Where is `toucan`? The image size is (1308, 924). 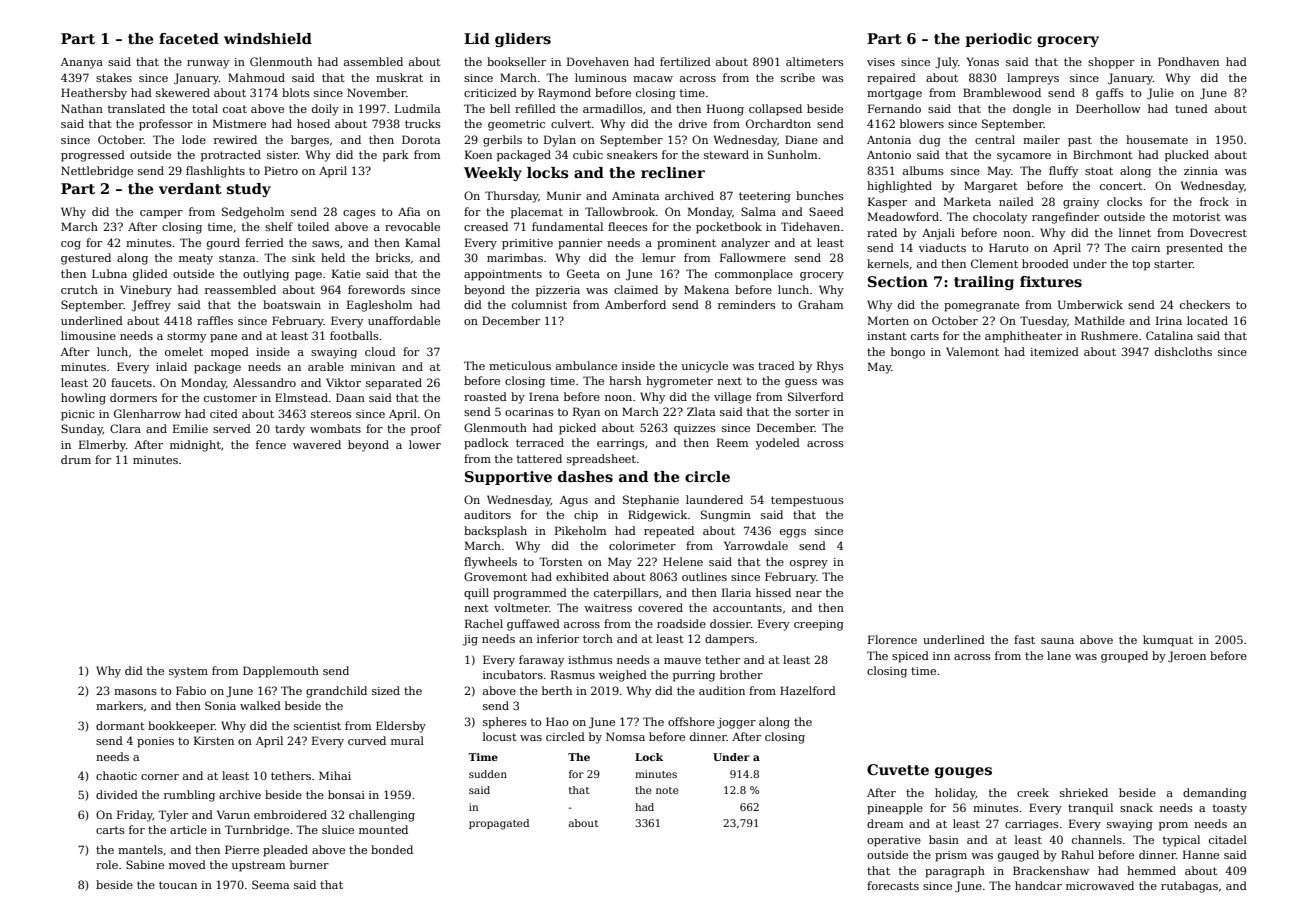 toucan is located at coordinates (178, 885).
